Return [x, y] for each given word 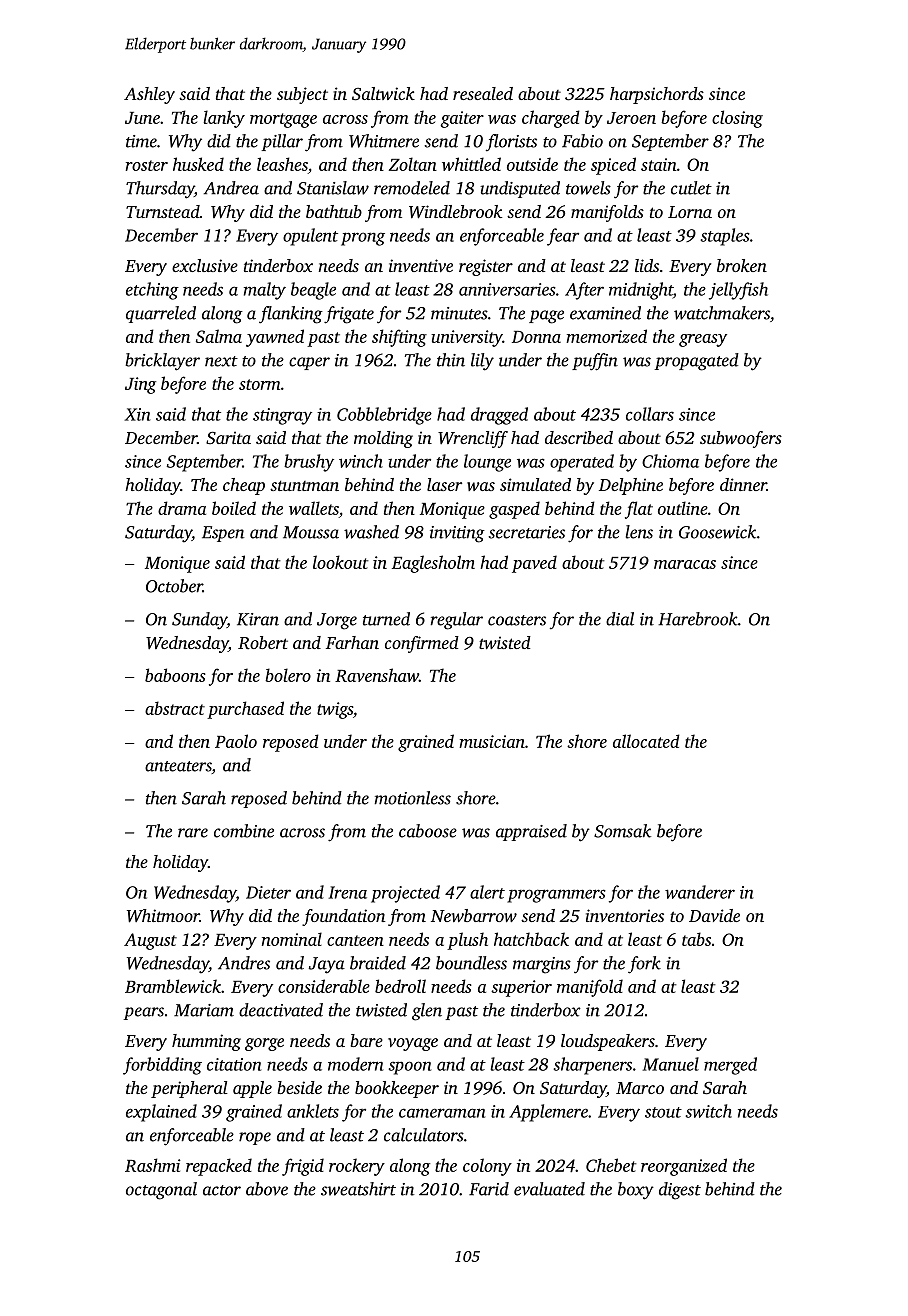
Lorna [690, 212]
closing [737, 119]
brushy [309, 463]
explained [161, 1113]
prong [363, 239]
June [142, 118]
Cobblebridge [384, 416]
